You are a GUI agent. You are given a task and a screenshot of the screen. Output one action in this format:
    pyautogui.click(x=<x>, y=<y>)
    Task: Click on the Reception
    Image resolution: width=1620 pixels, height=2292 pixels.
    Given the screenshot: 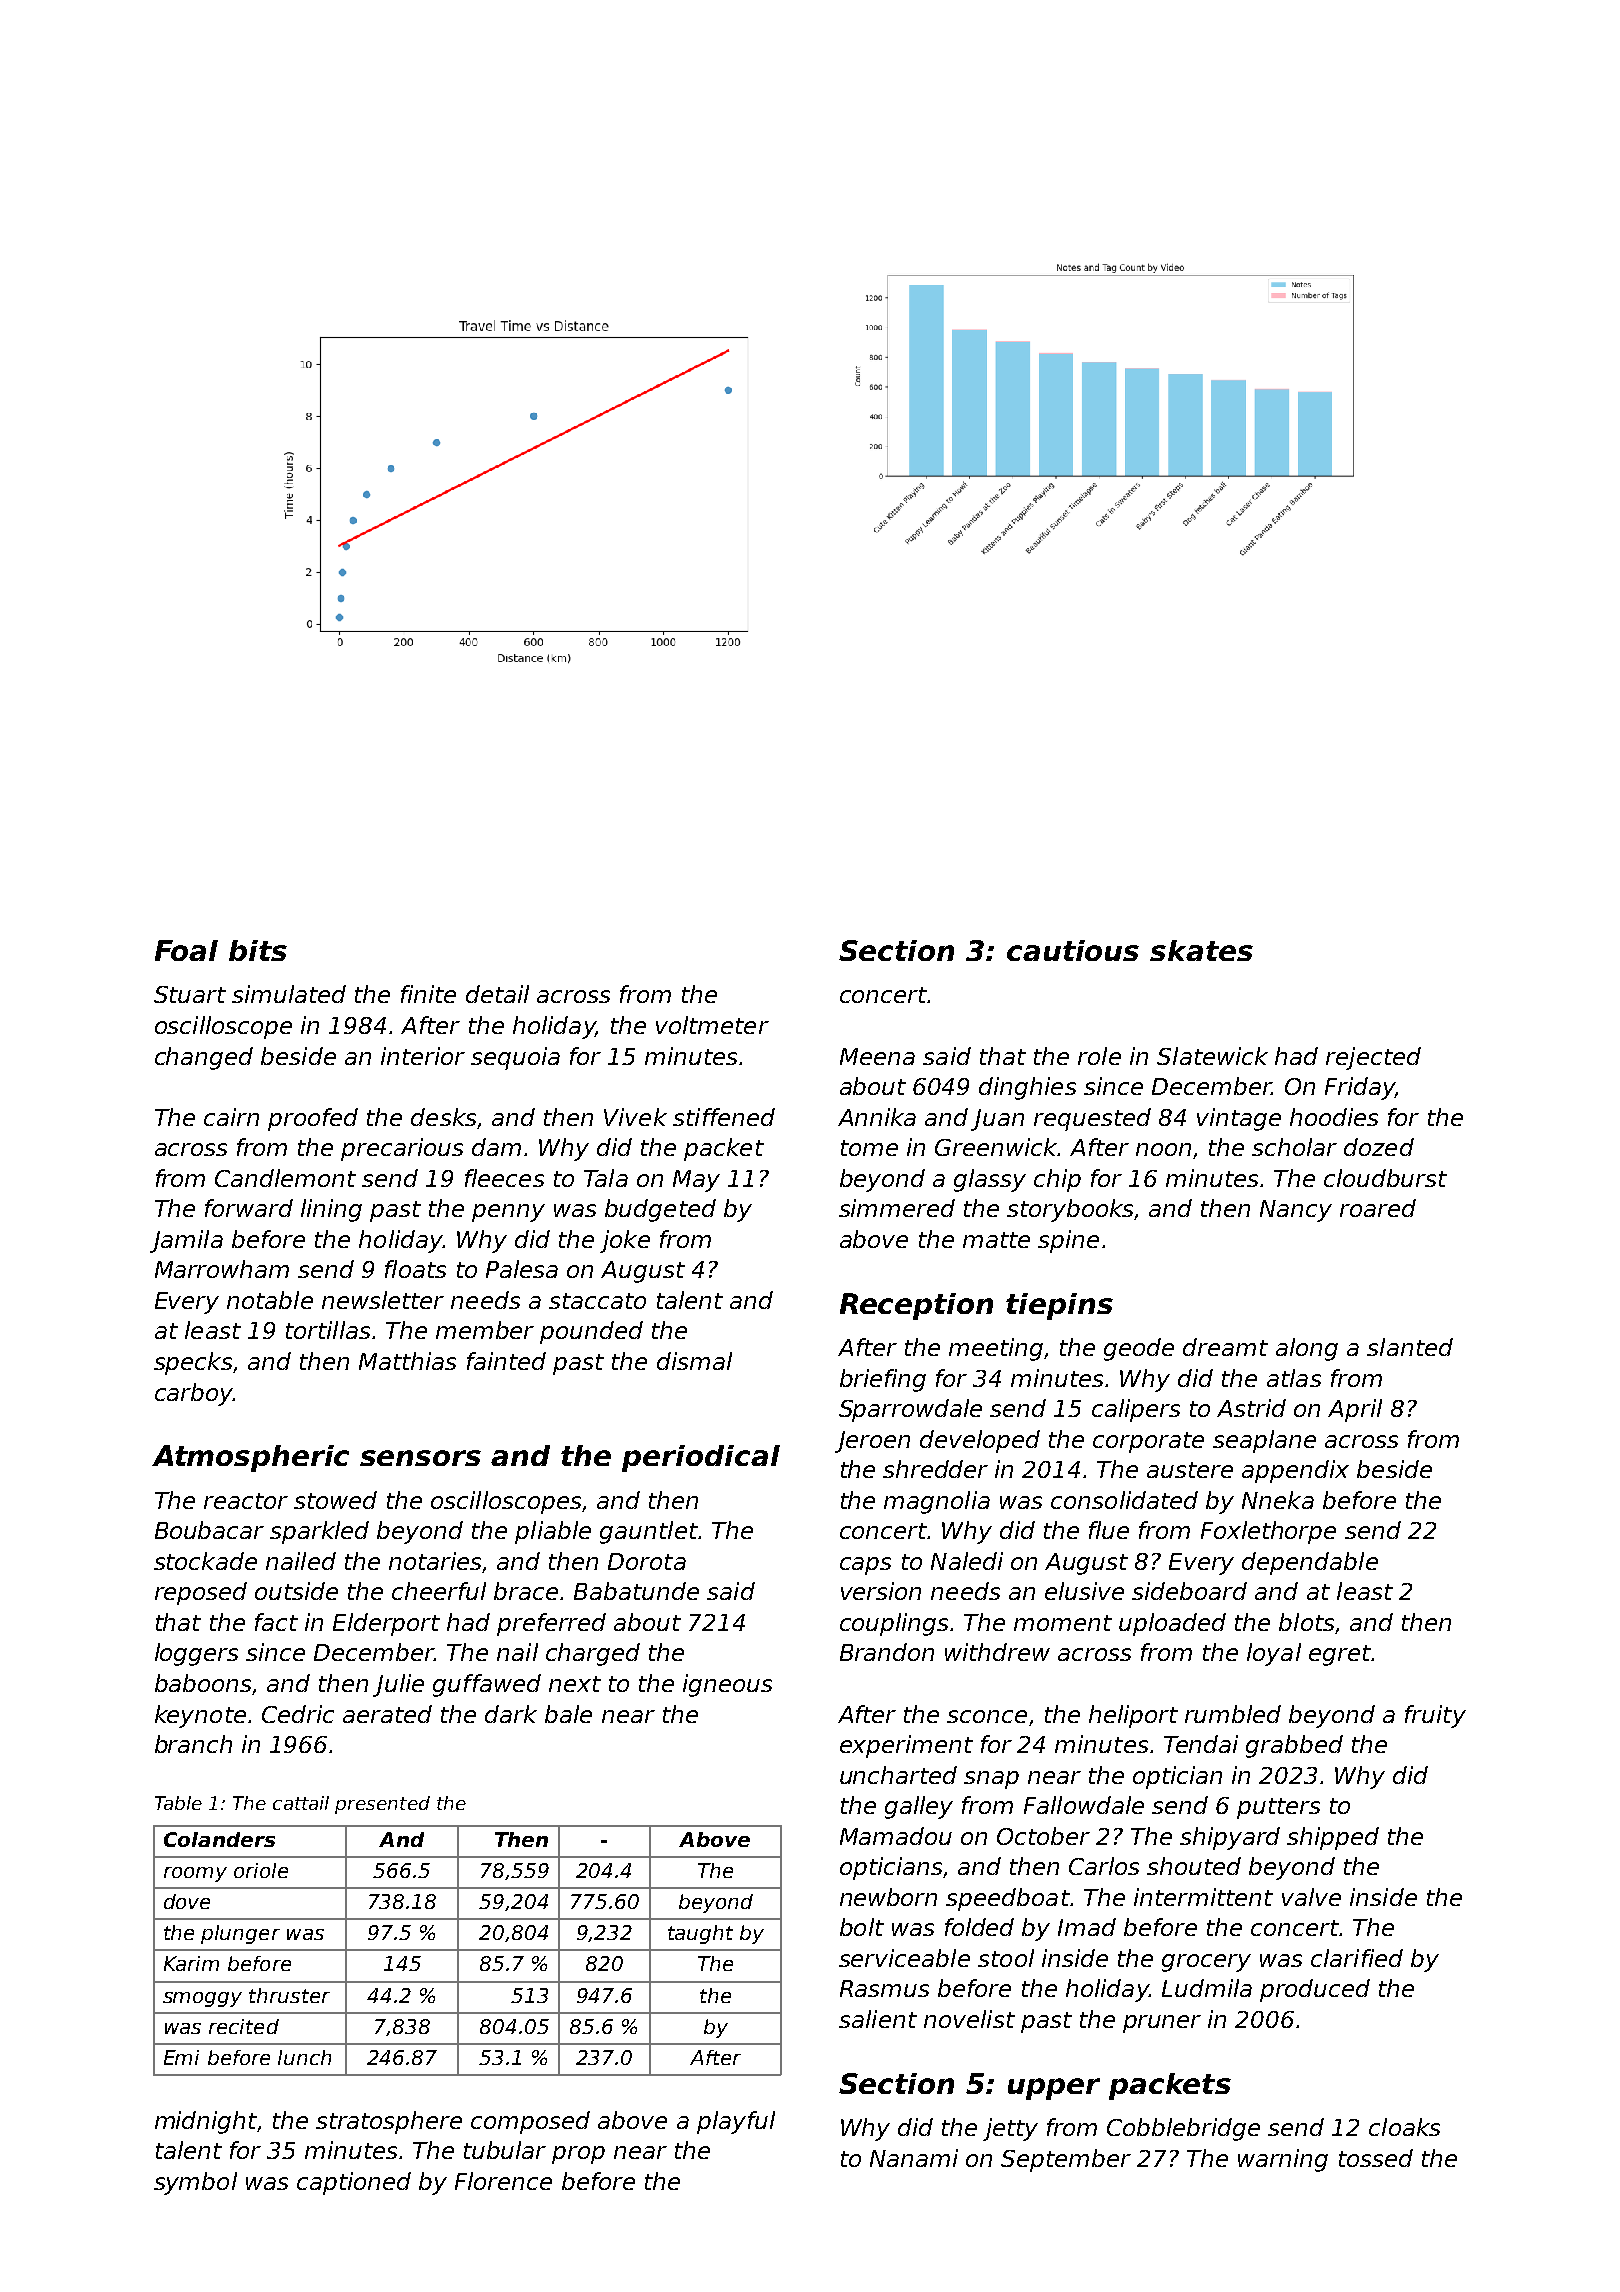 What is the action you would take?
    pyautogui.click(x=916, y=1306)
